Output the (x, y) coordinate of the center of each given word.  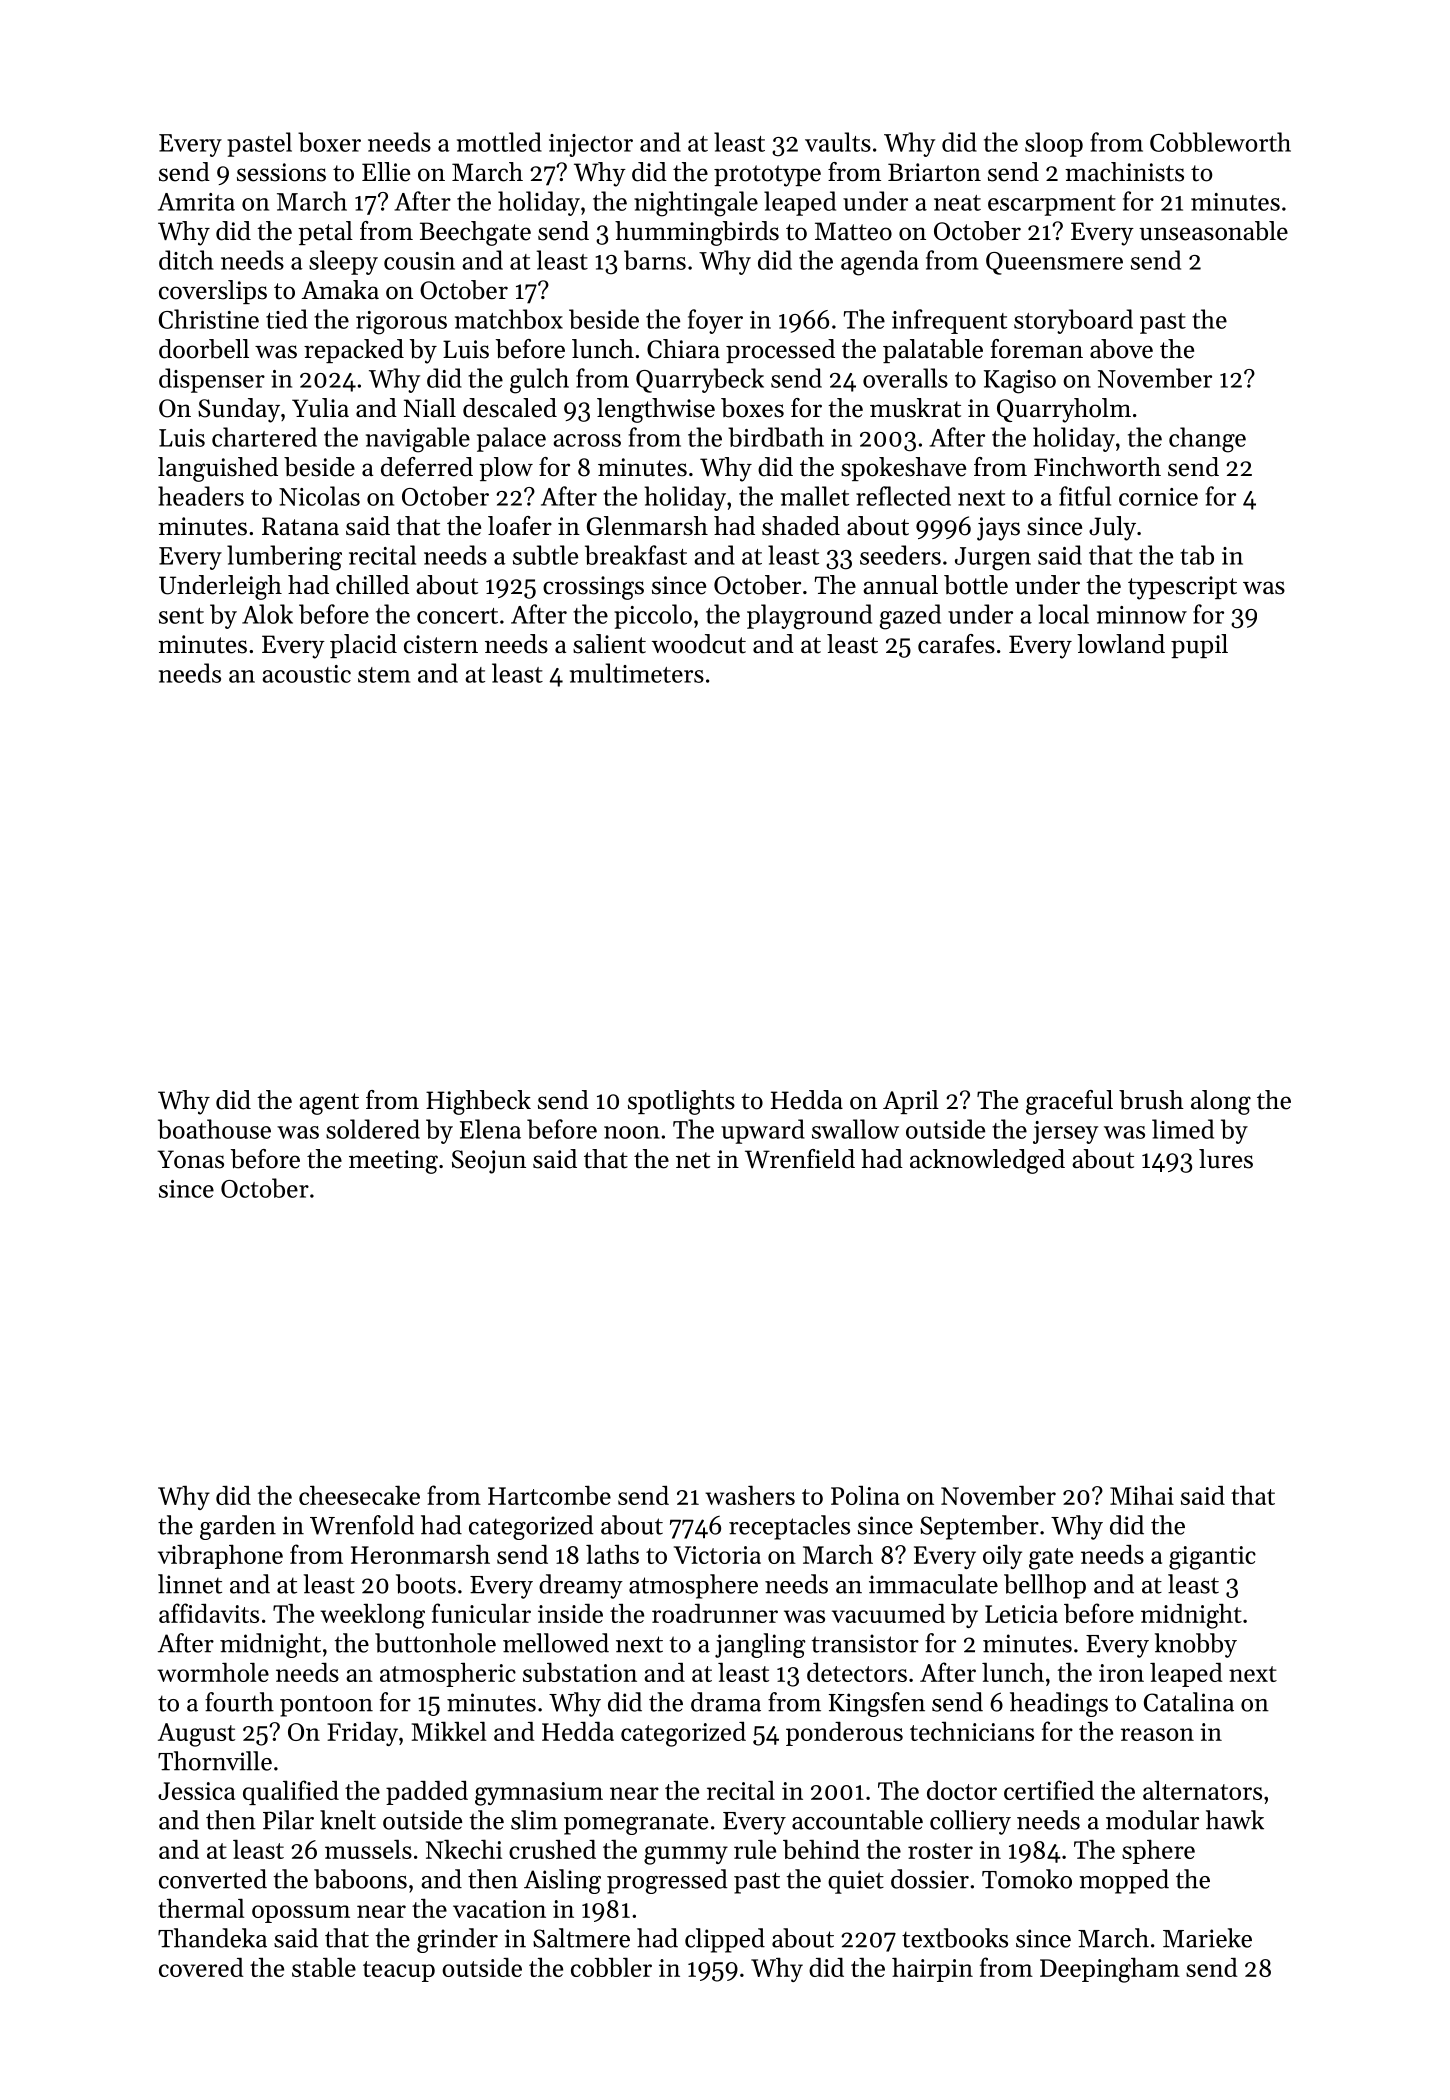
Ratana (300, 526)
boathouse (214, 1129)
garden (238, 1527)
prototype (767, 176)
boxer (329, 142)
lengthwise (656, 410)
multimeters (637, 673)
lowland (1121, 644)
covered (201, 1967)
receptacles (789, 1527)
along (1221, 1102)
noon (632, 1132)
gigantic (1212, 1558)
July (1112, 528)
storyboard (1073, 321)
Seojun (489, 1162)
